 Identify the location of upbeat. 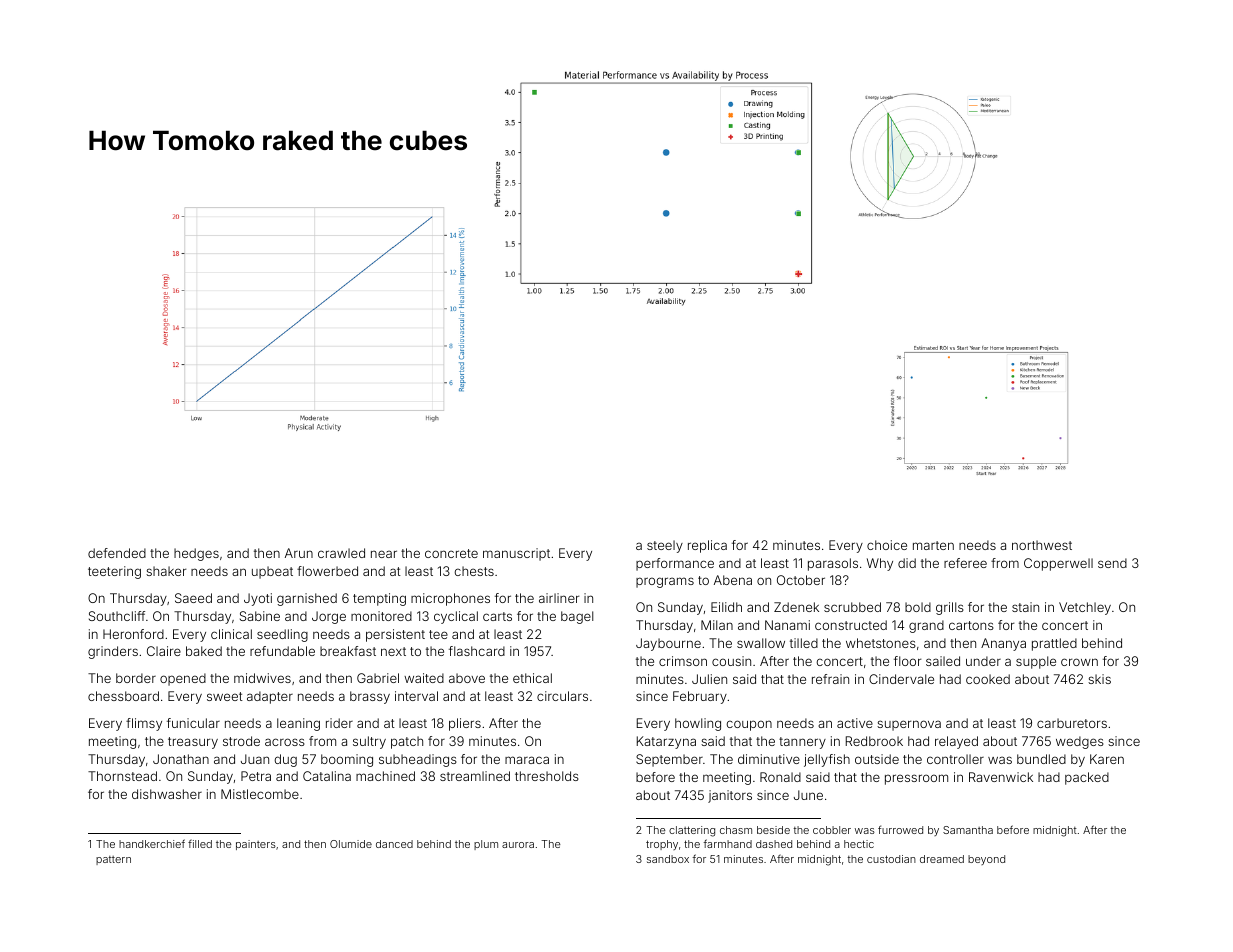
(272, 572).
